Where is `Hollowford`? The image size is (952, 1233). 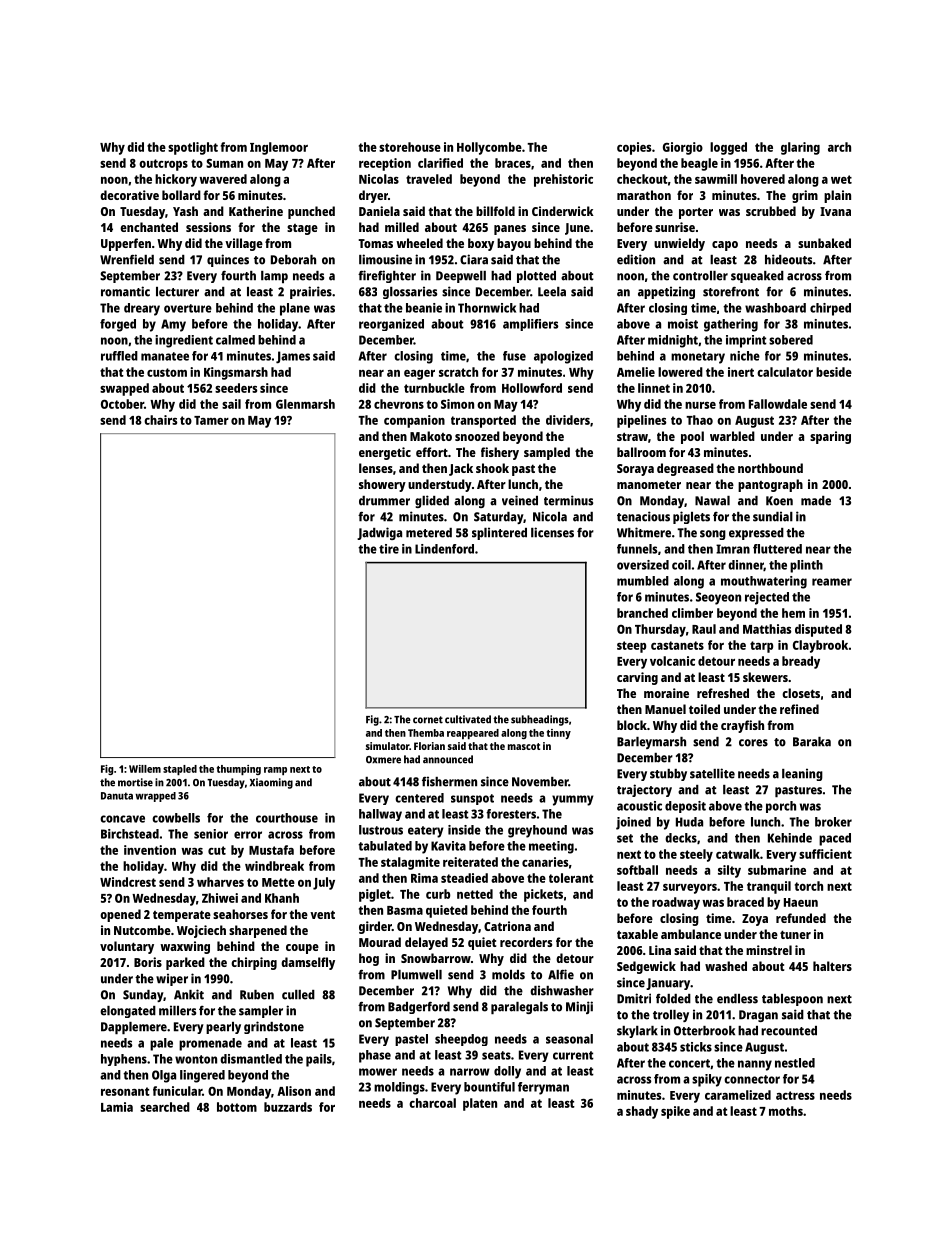 Hollowford is located at coordinates (532, 388).
